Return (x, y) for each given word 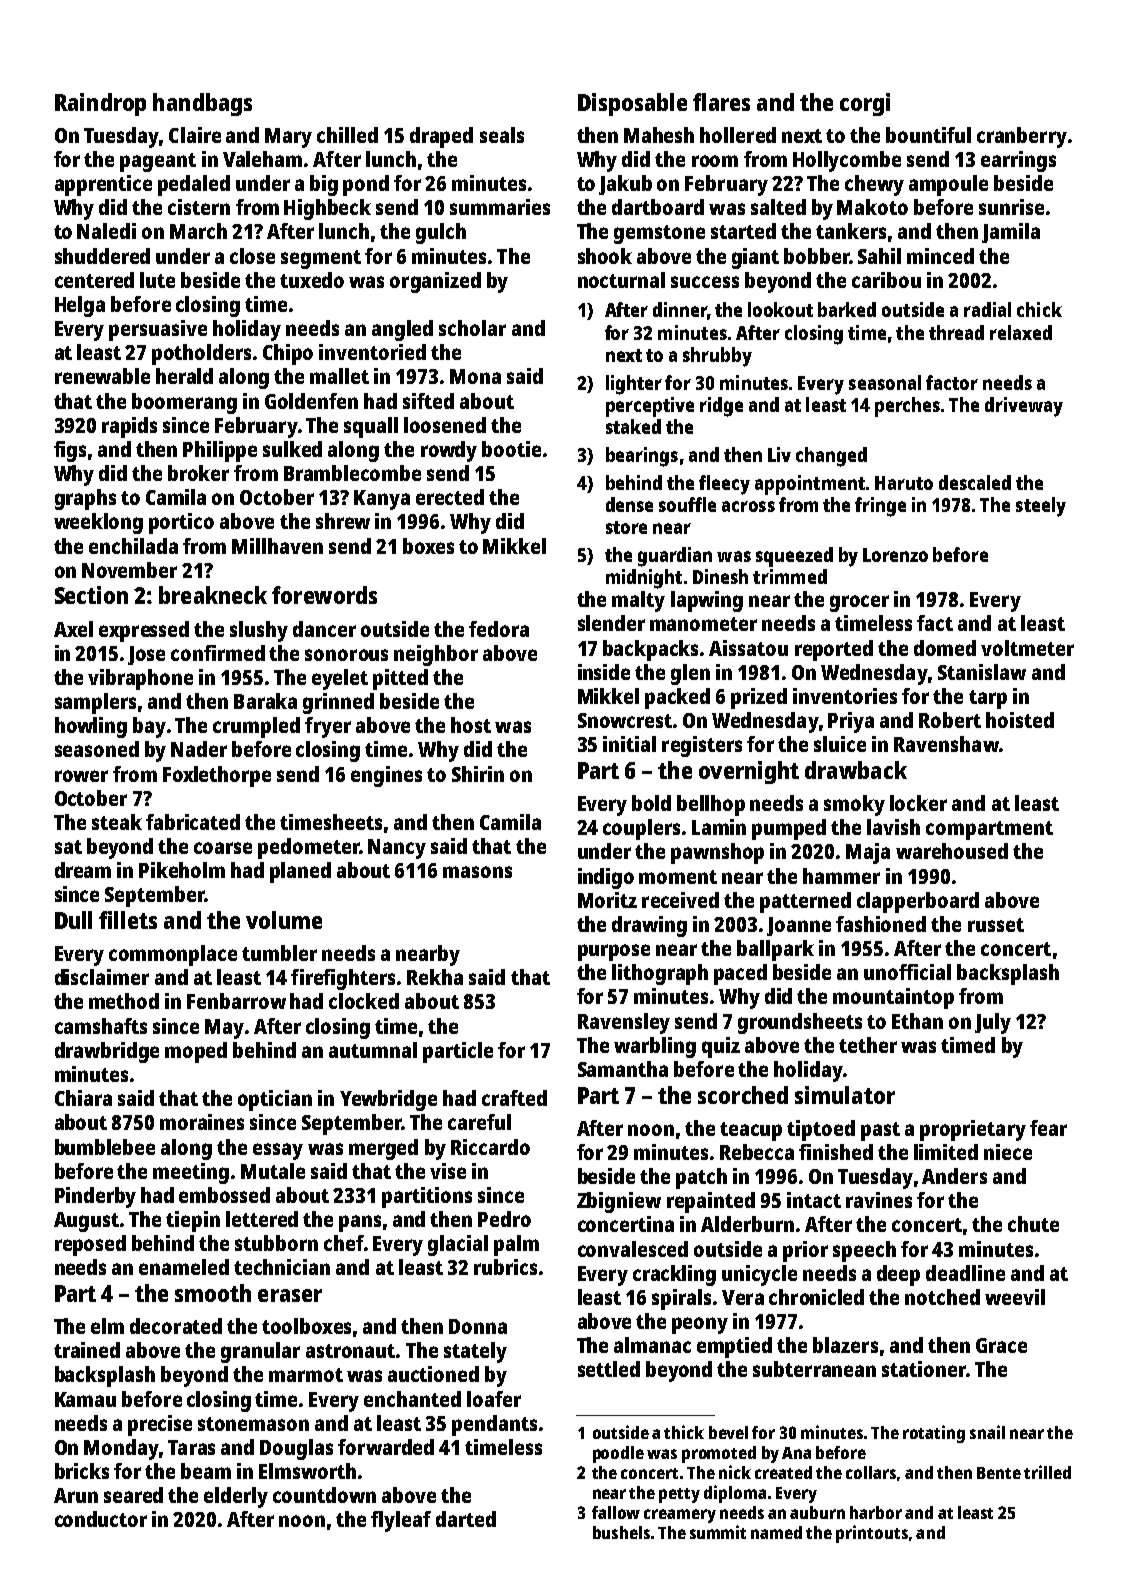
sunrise (1011, 207)
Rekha (435, 977)
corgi (865, 104)
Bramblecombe (352, 473)
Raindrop (100, 104)
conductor (101, 1519)
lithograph (660, 974)
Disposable (632, 104)
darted (466, 1519)
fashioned (881, 924)
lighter (634, 385)
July (993, 1023)
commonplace (173, 955)
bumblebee (105, 1147)
